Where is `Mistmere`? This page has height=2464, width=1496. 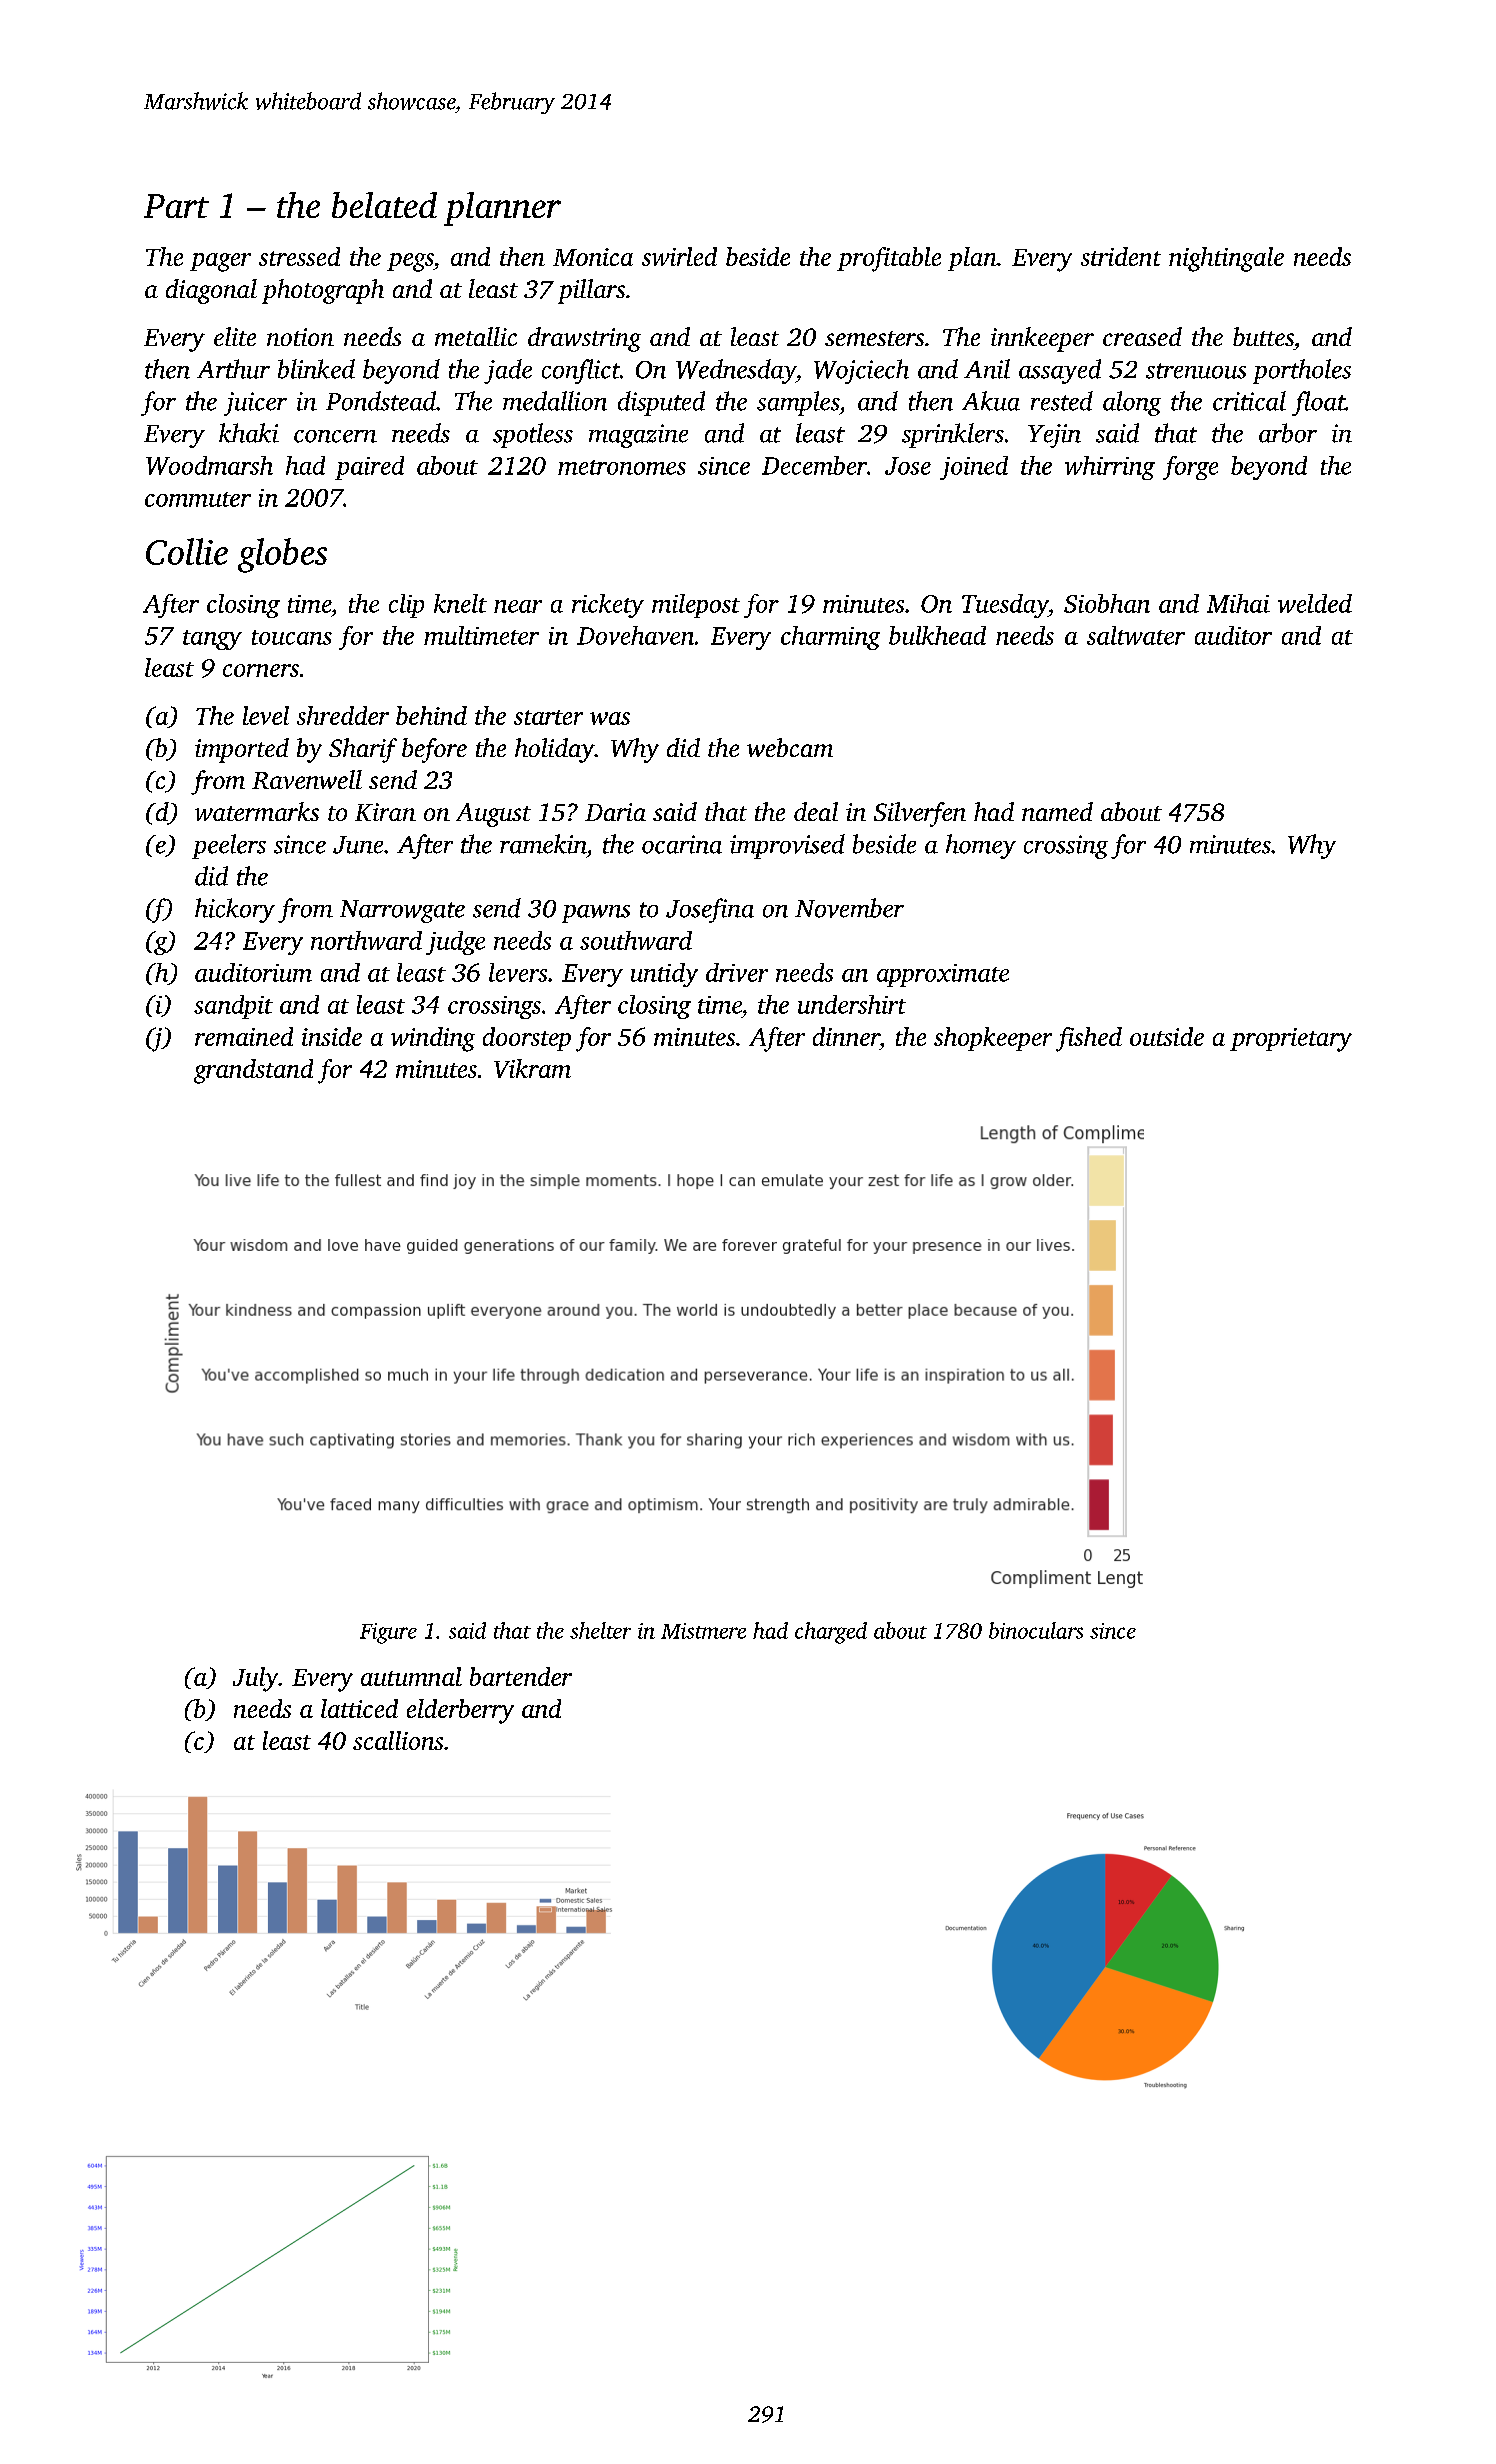 Mistmere is located at coordinates (703, 1631).
